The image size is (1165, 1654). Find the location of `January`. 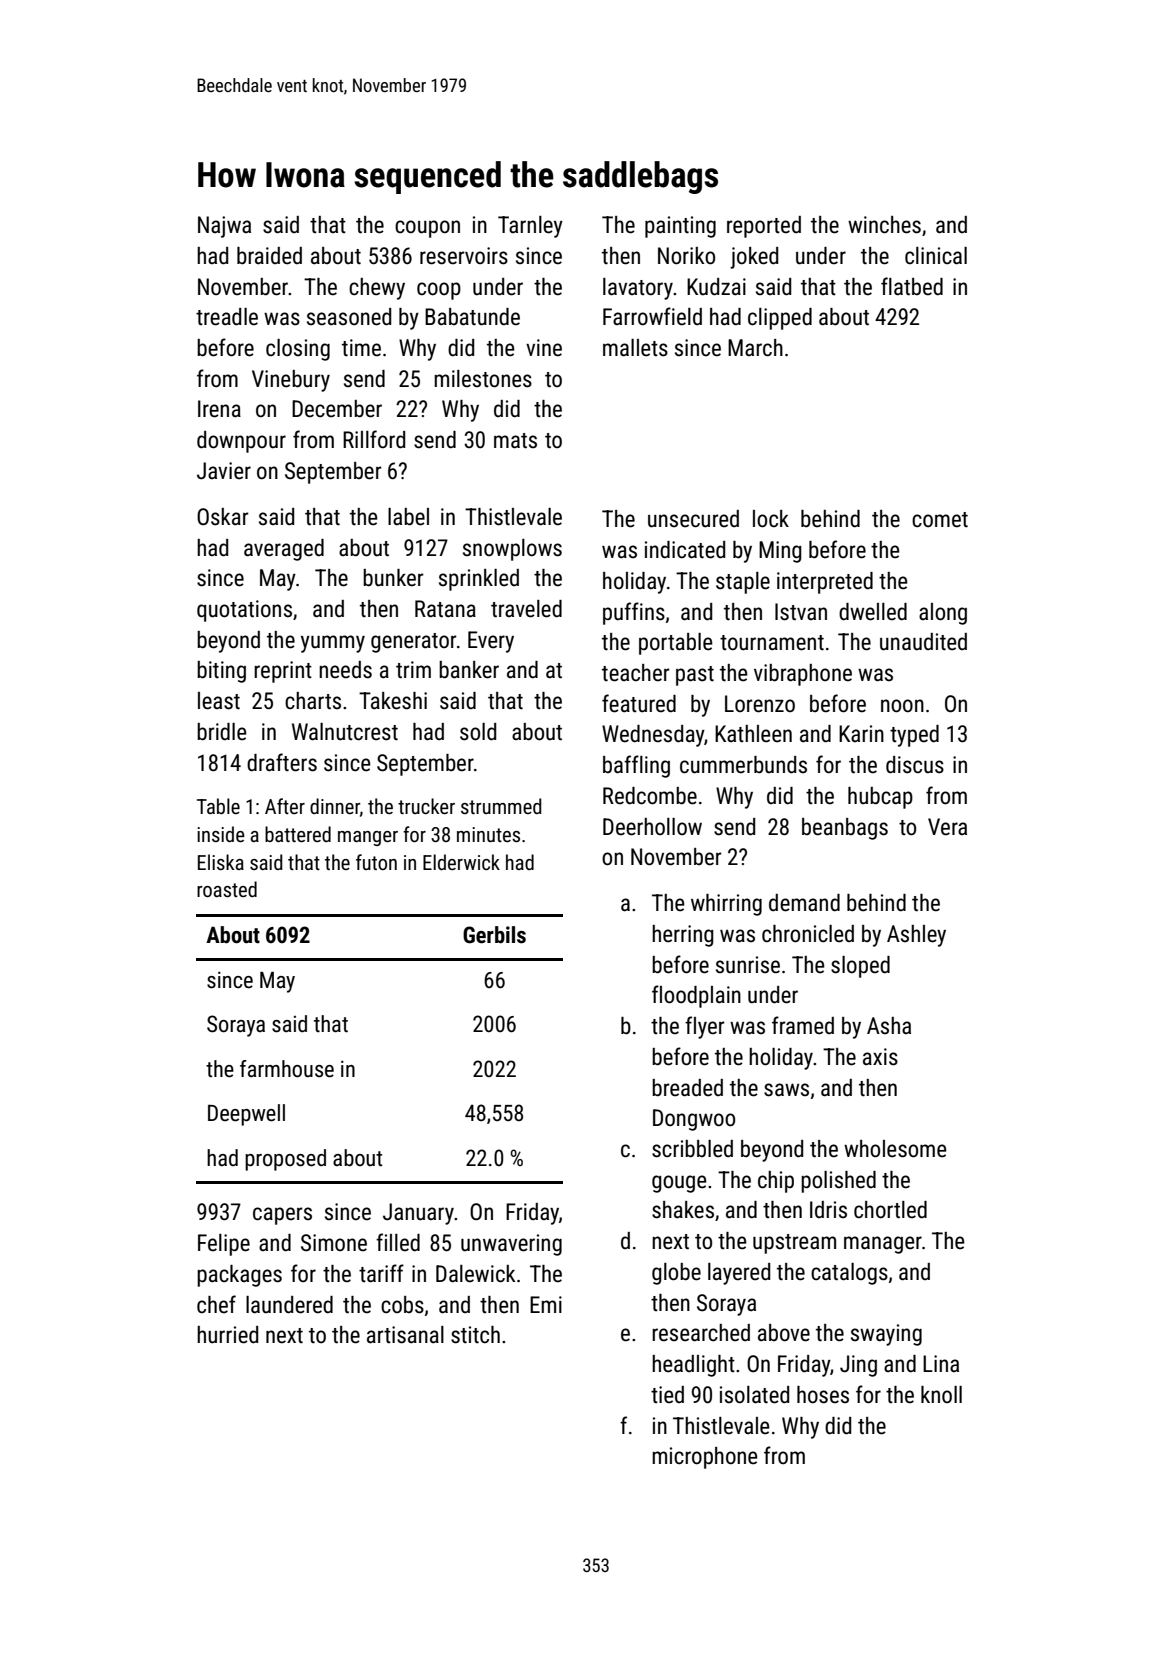

January is located at coordinates (418, 1214).
